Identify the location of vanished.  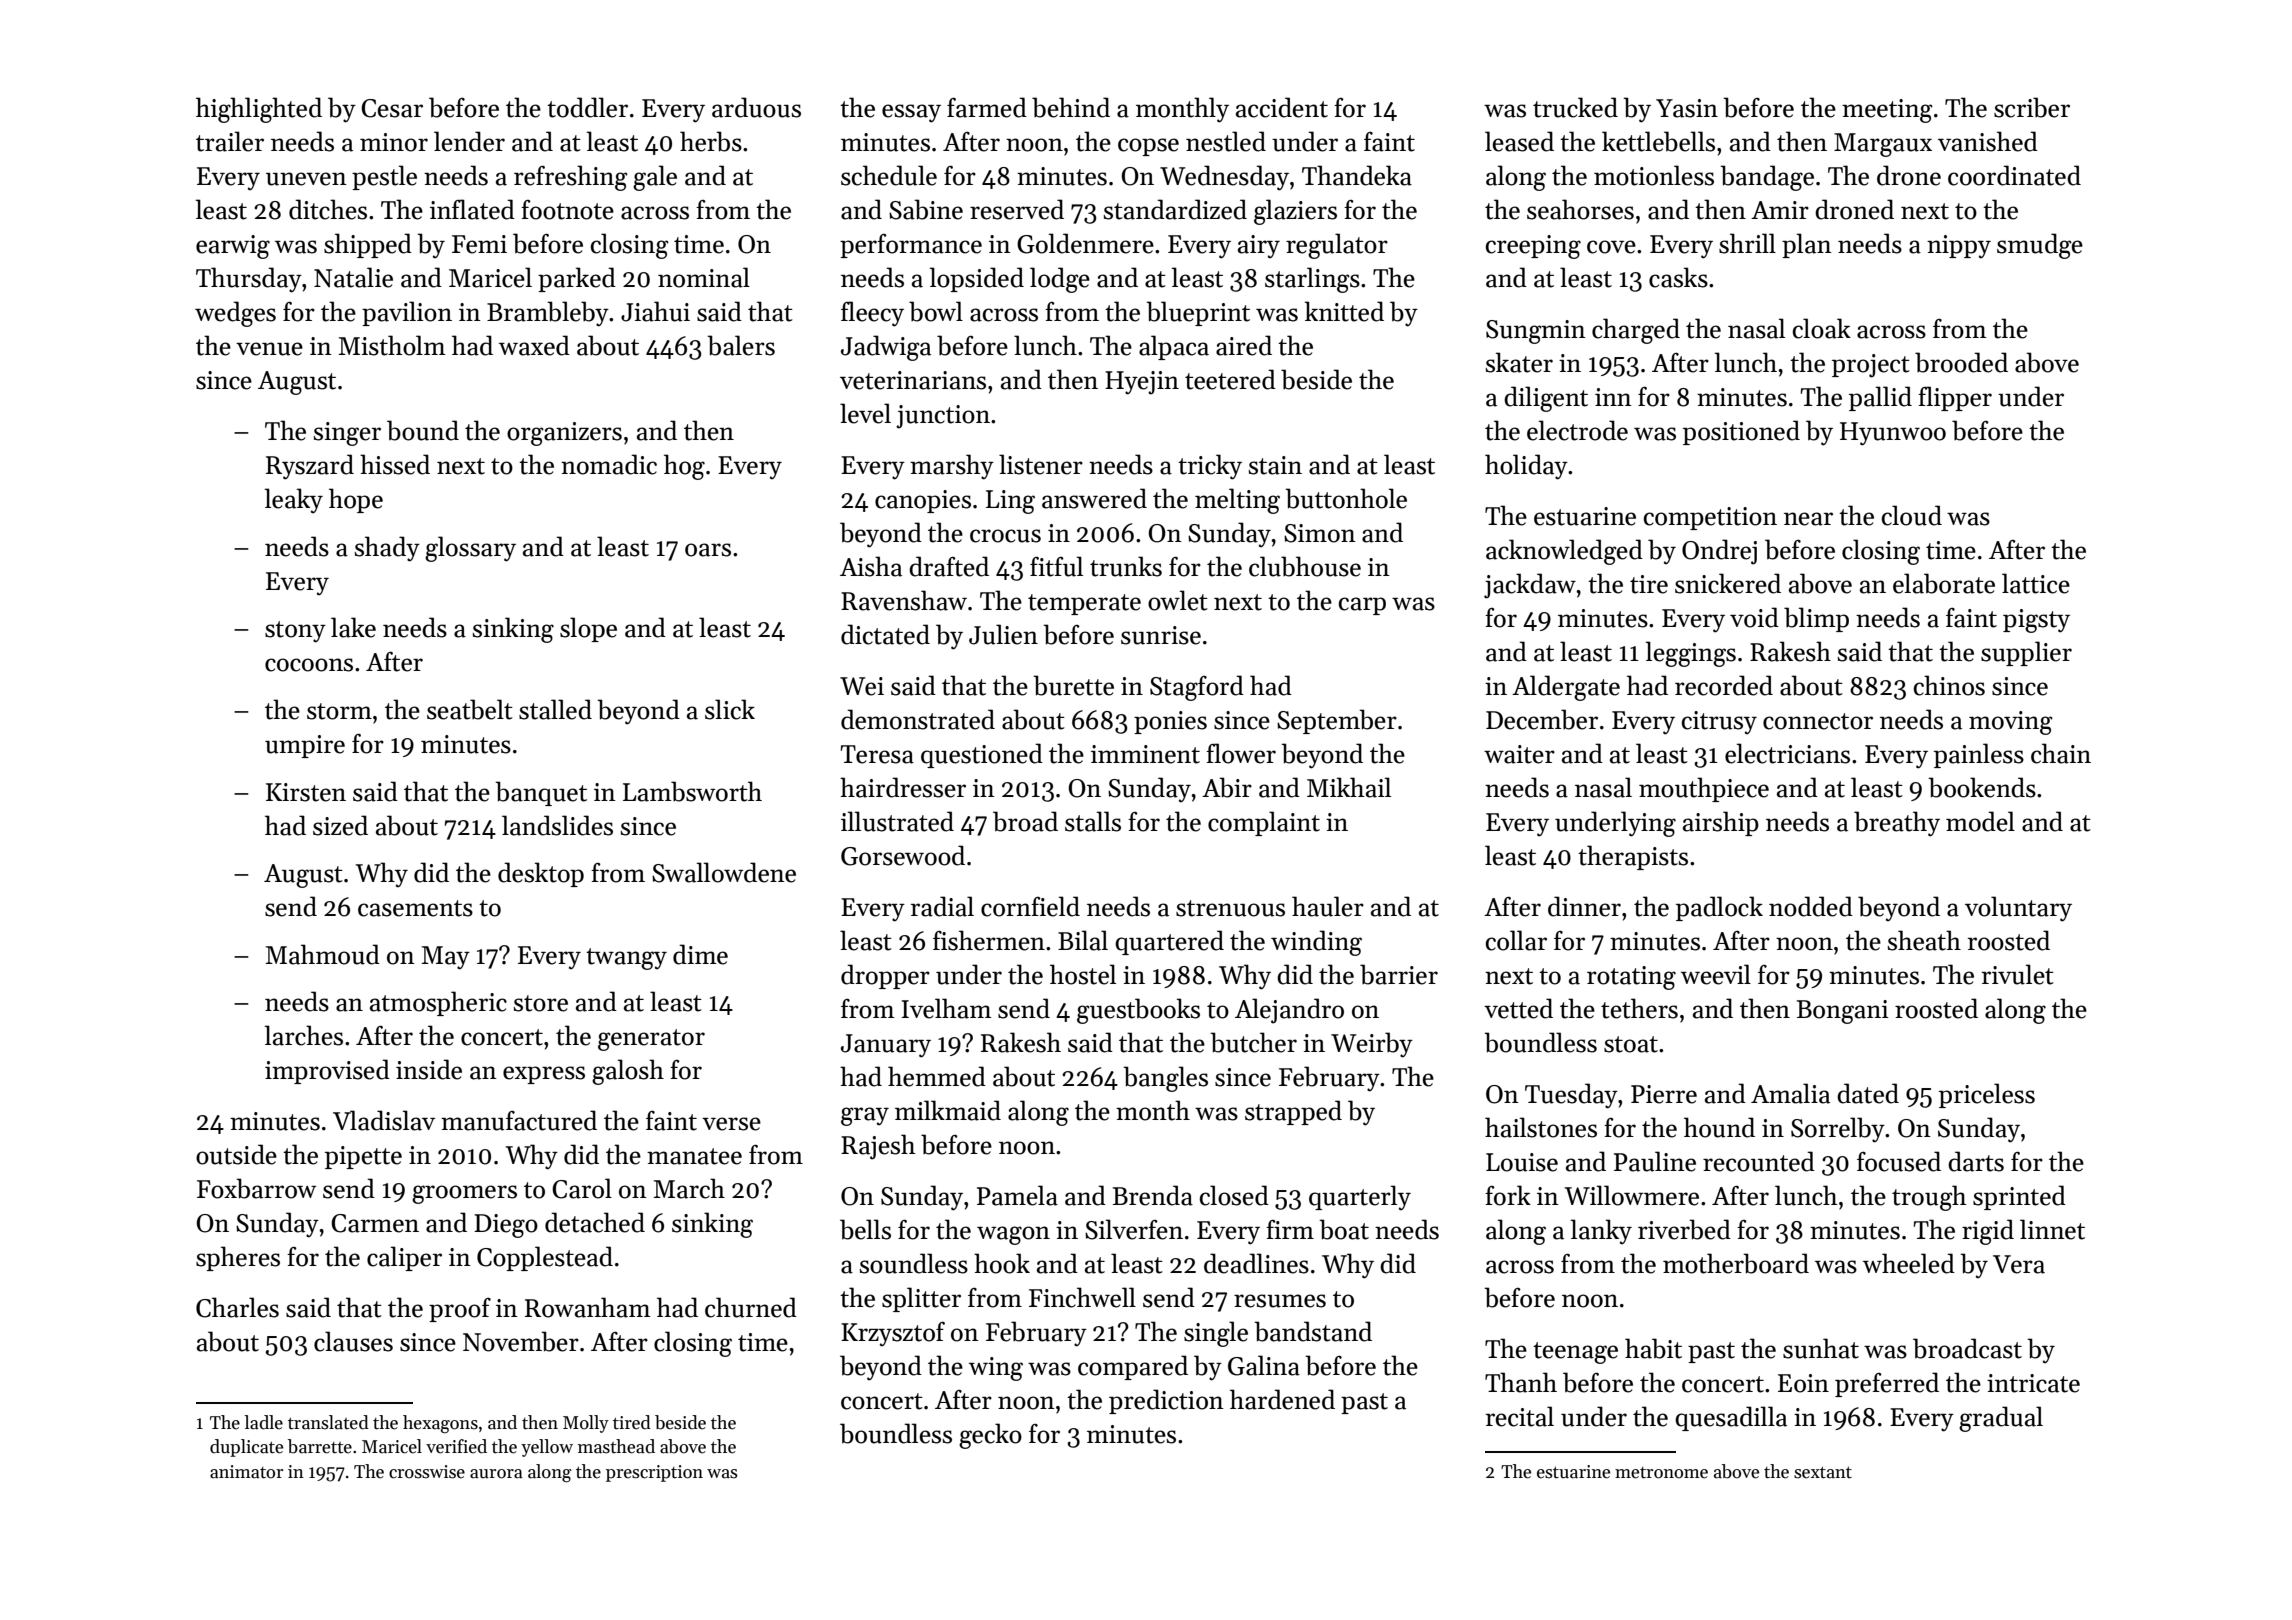
(1988, 141).
